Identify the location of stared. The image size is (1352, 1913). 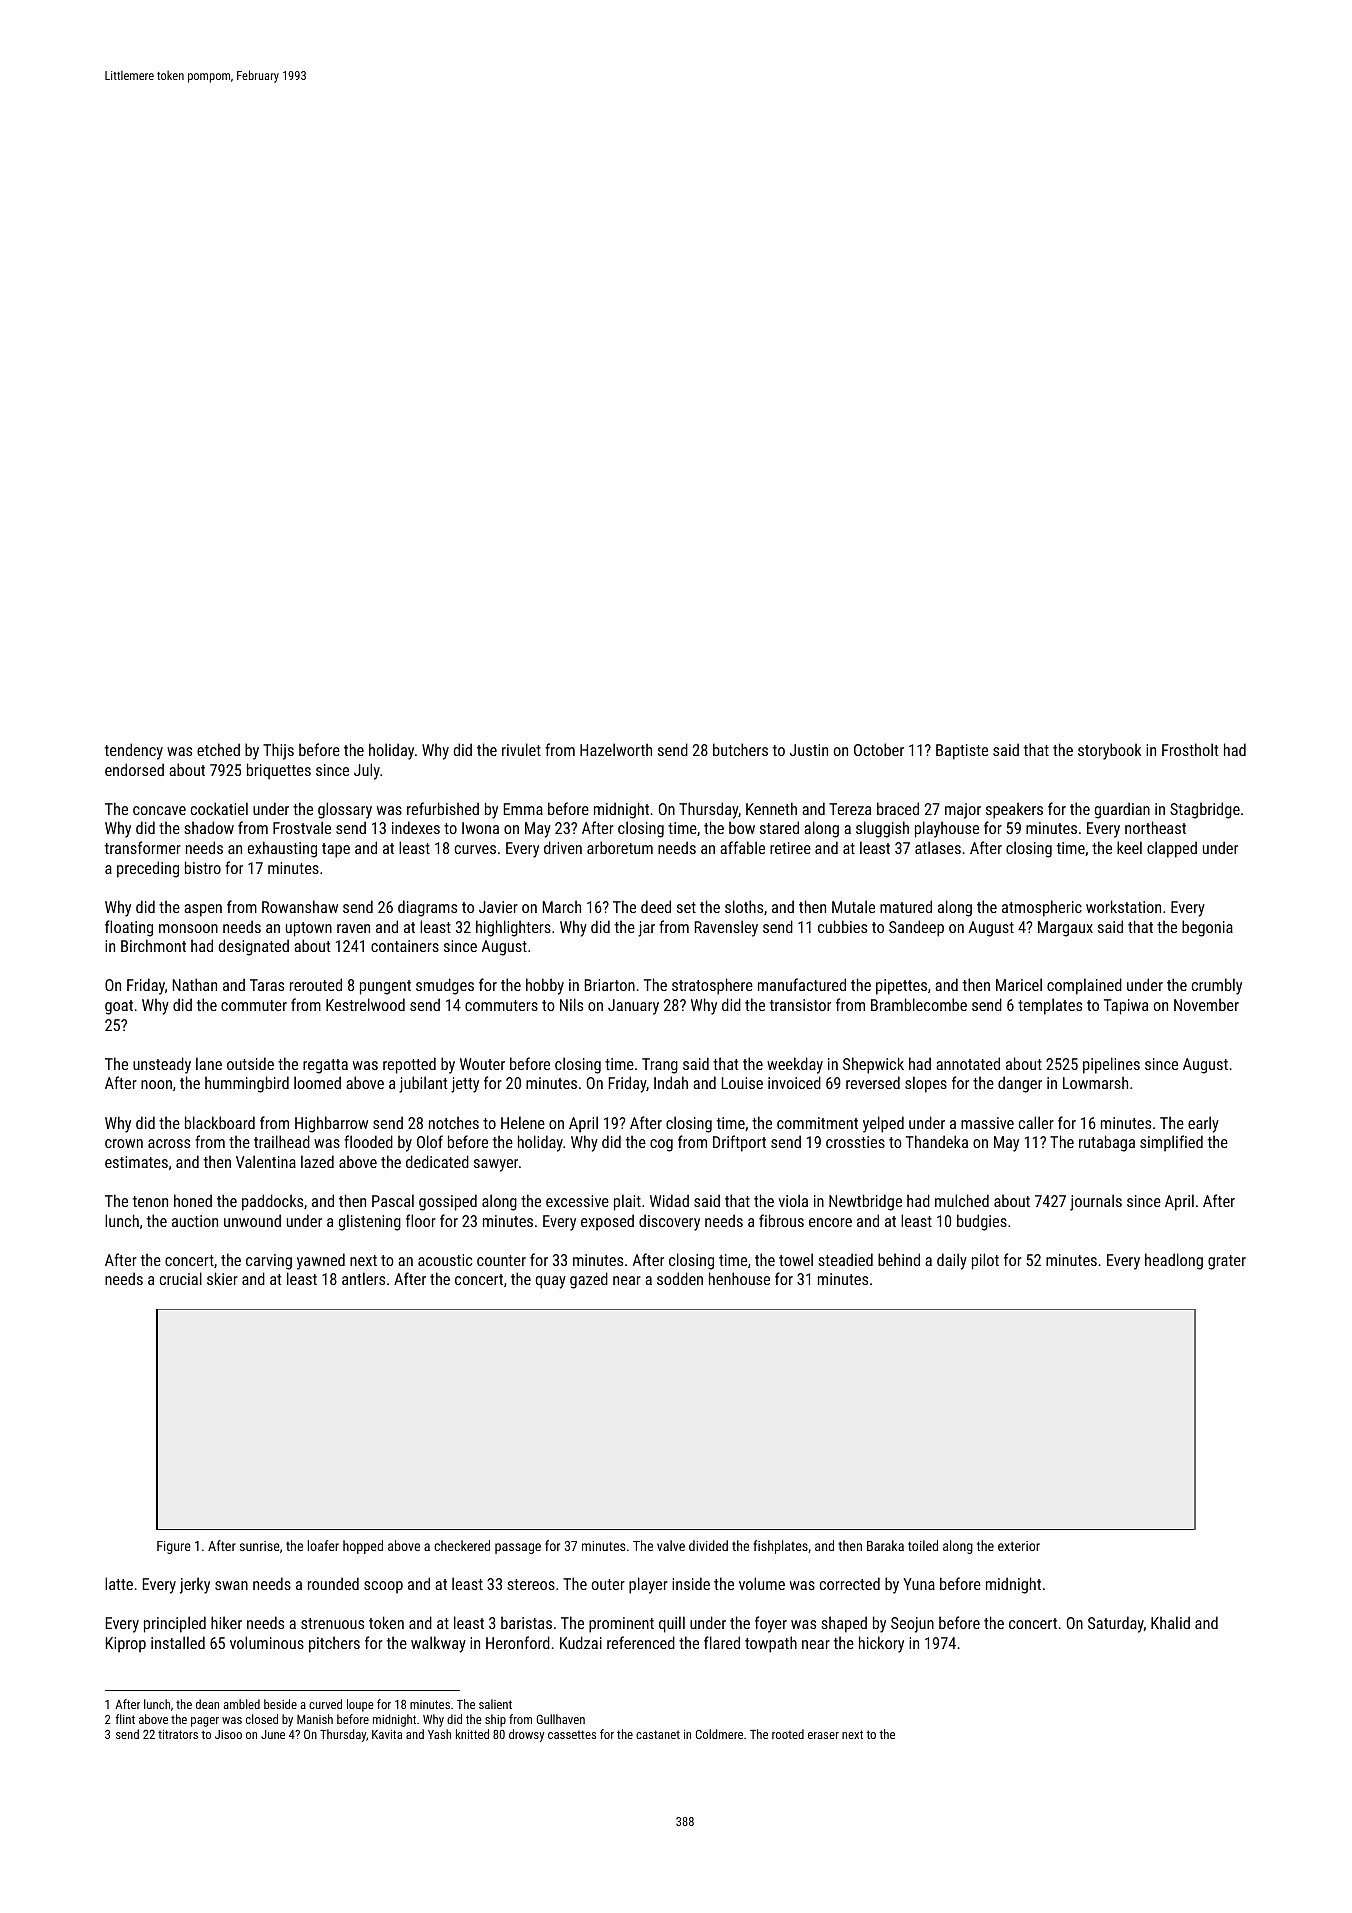
(779, 827).
